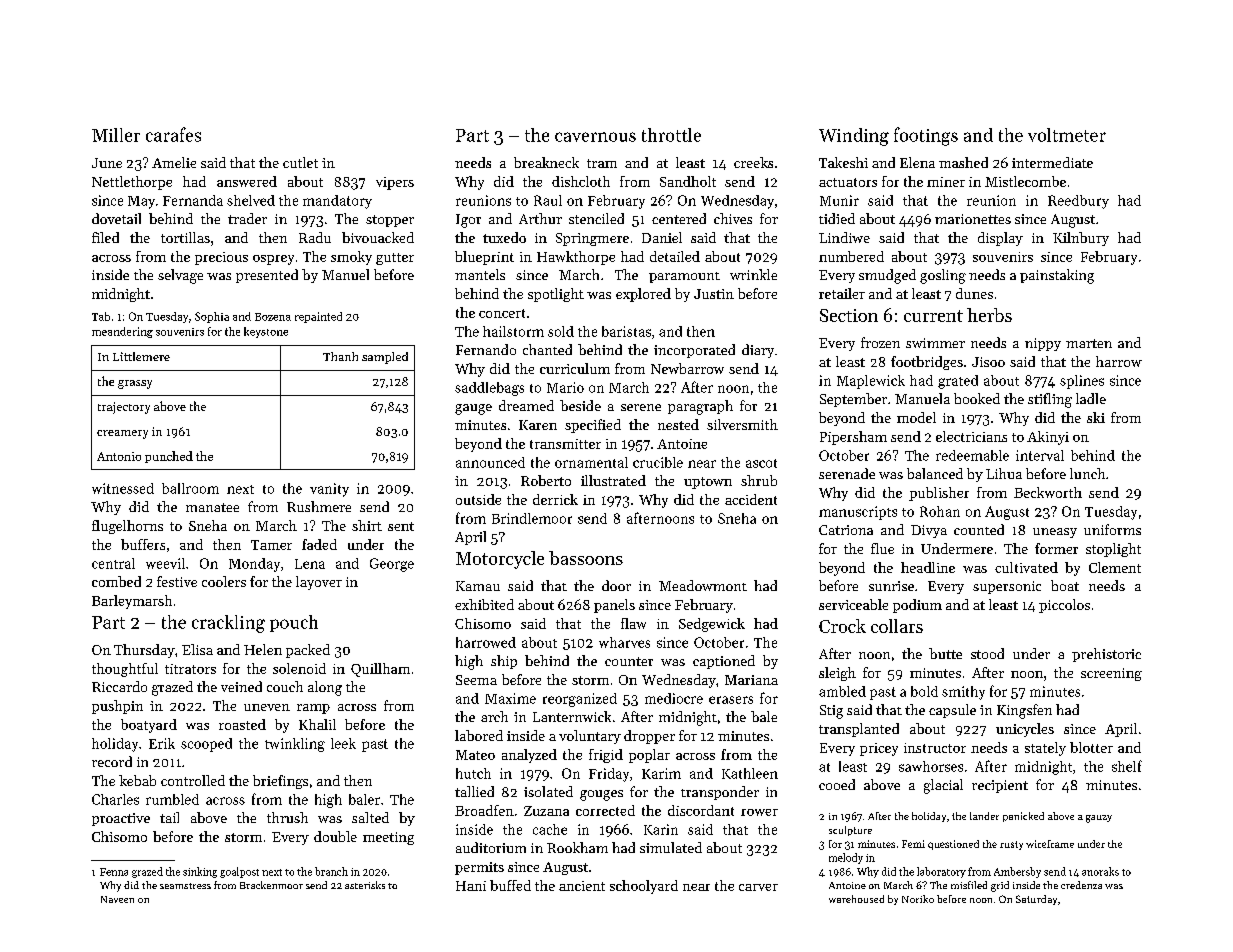 The height and width of the screenshot is (952, 1233). Describe the element at coordinates (1048, 438) in the screenshot. I see `Akinyi` at that location.
